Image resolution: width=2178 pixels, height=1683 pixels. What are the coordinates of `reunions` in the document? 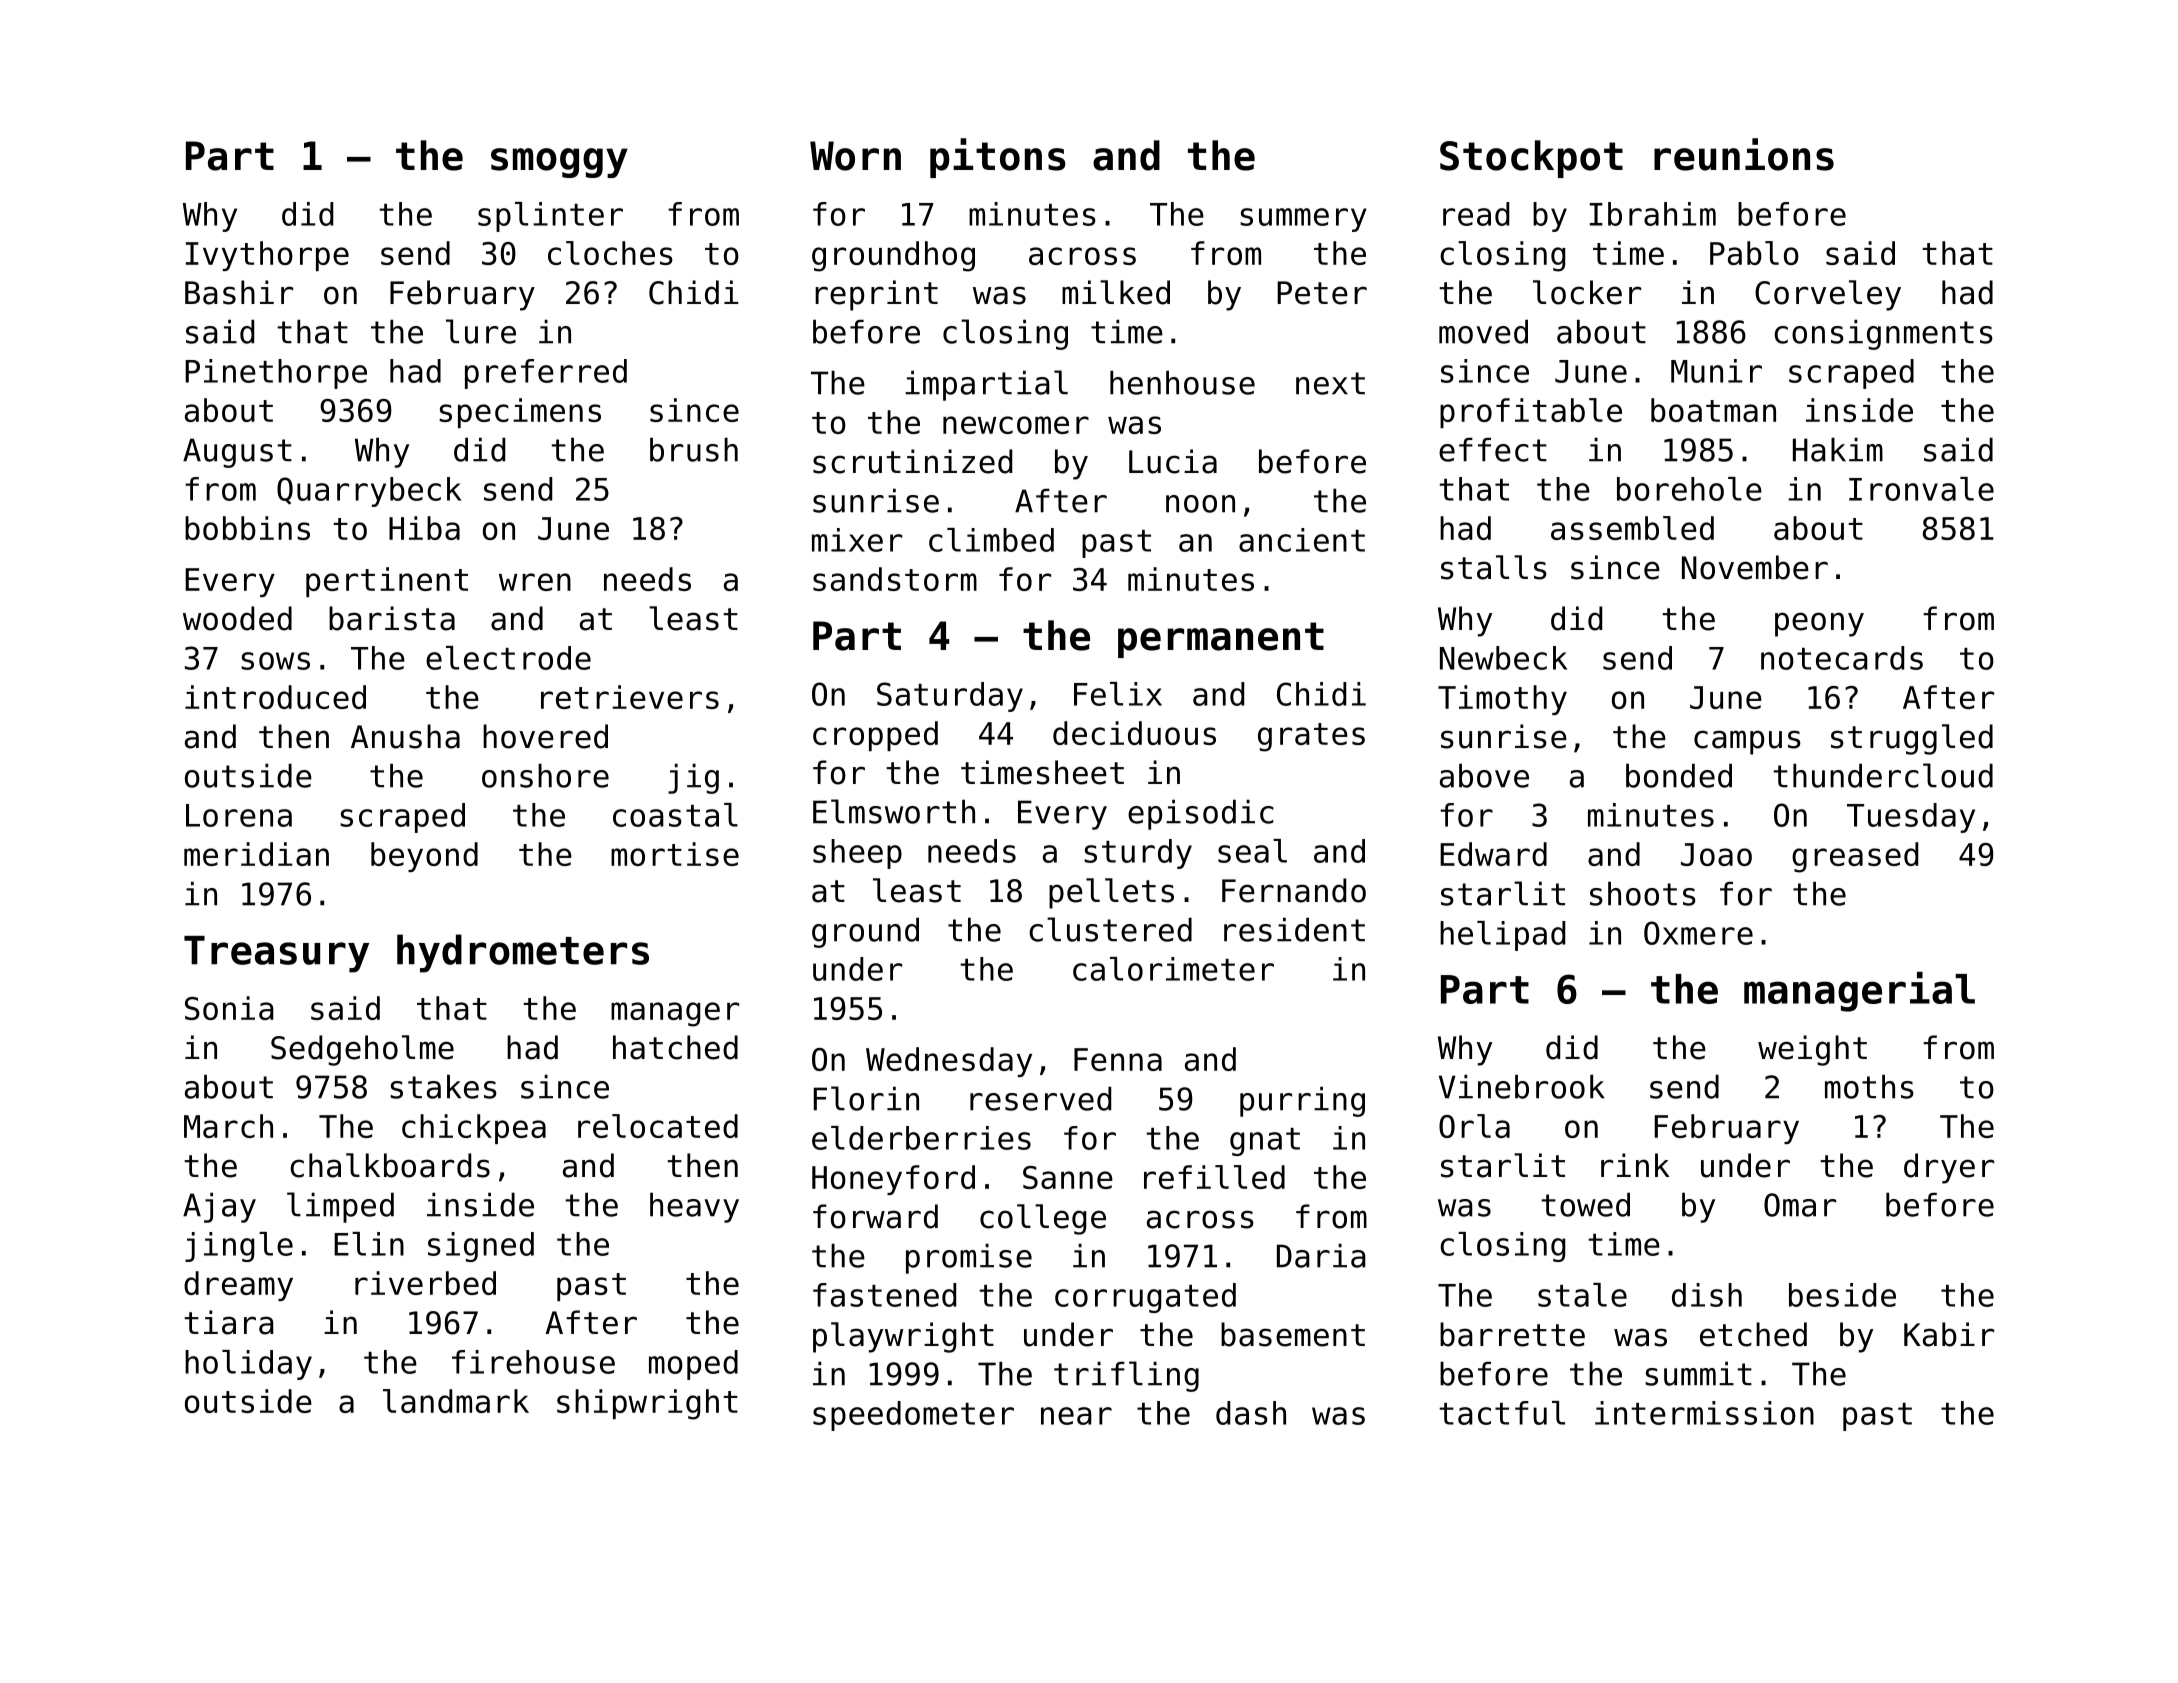 It's located at (1744, 154).
